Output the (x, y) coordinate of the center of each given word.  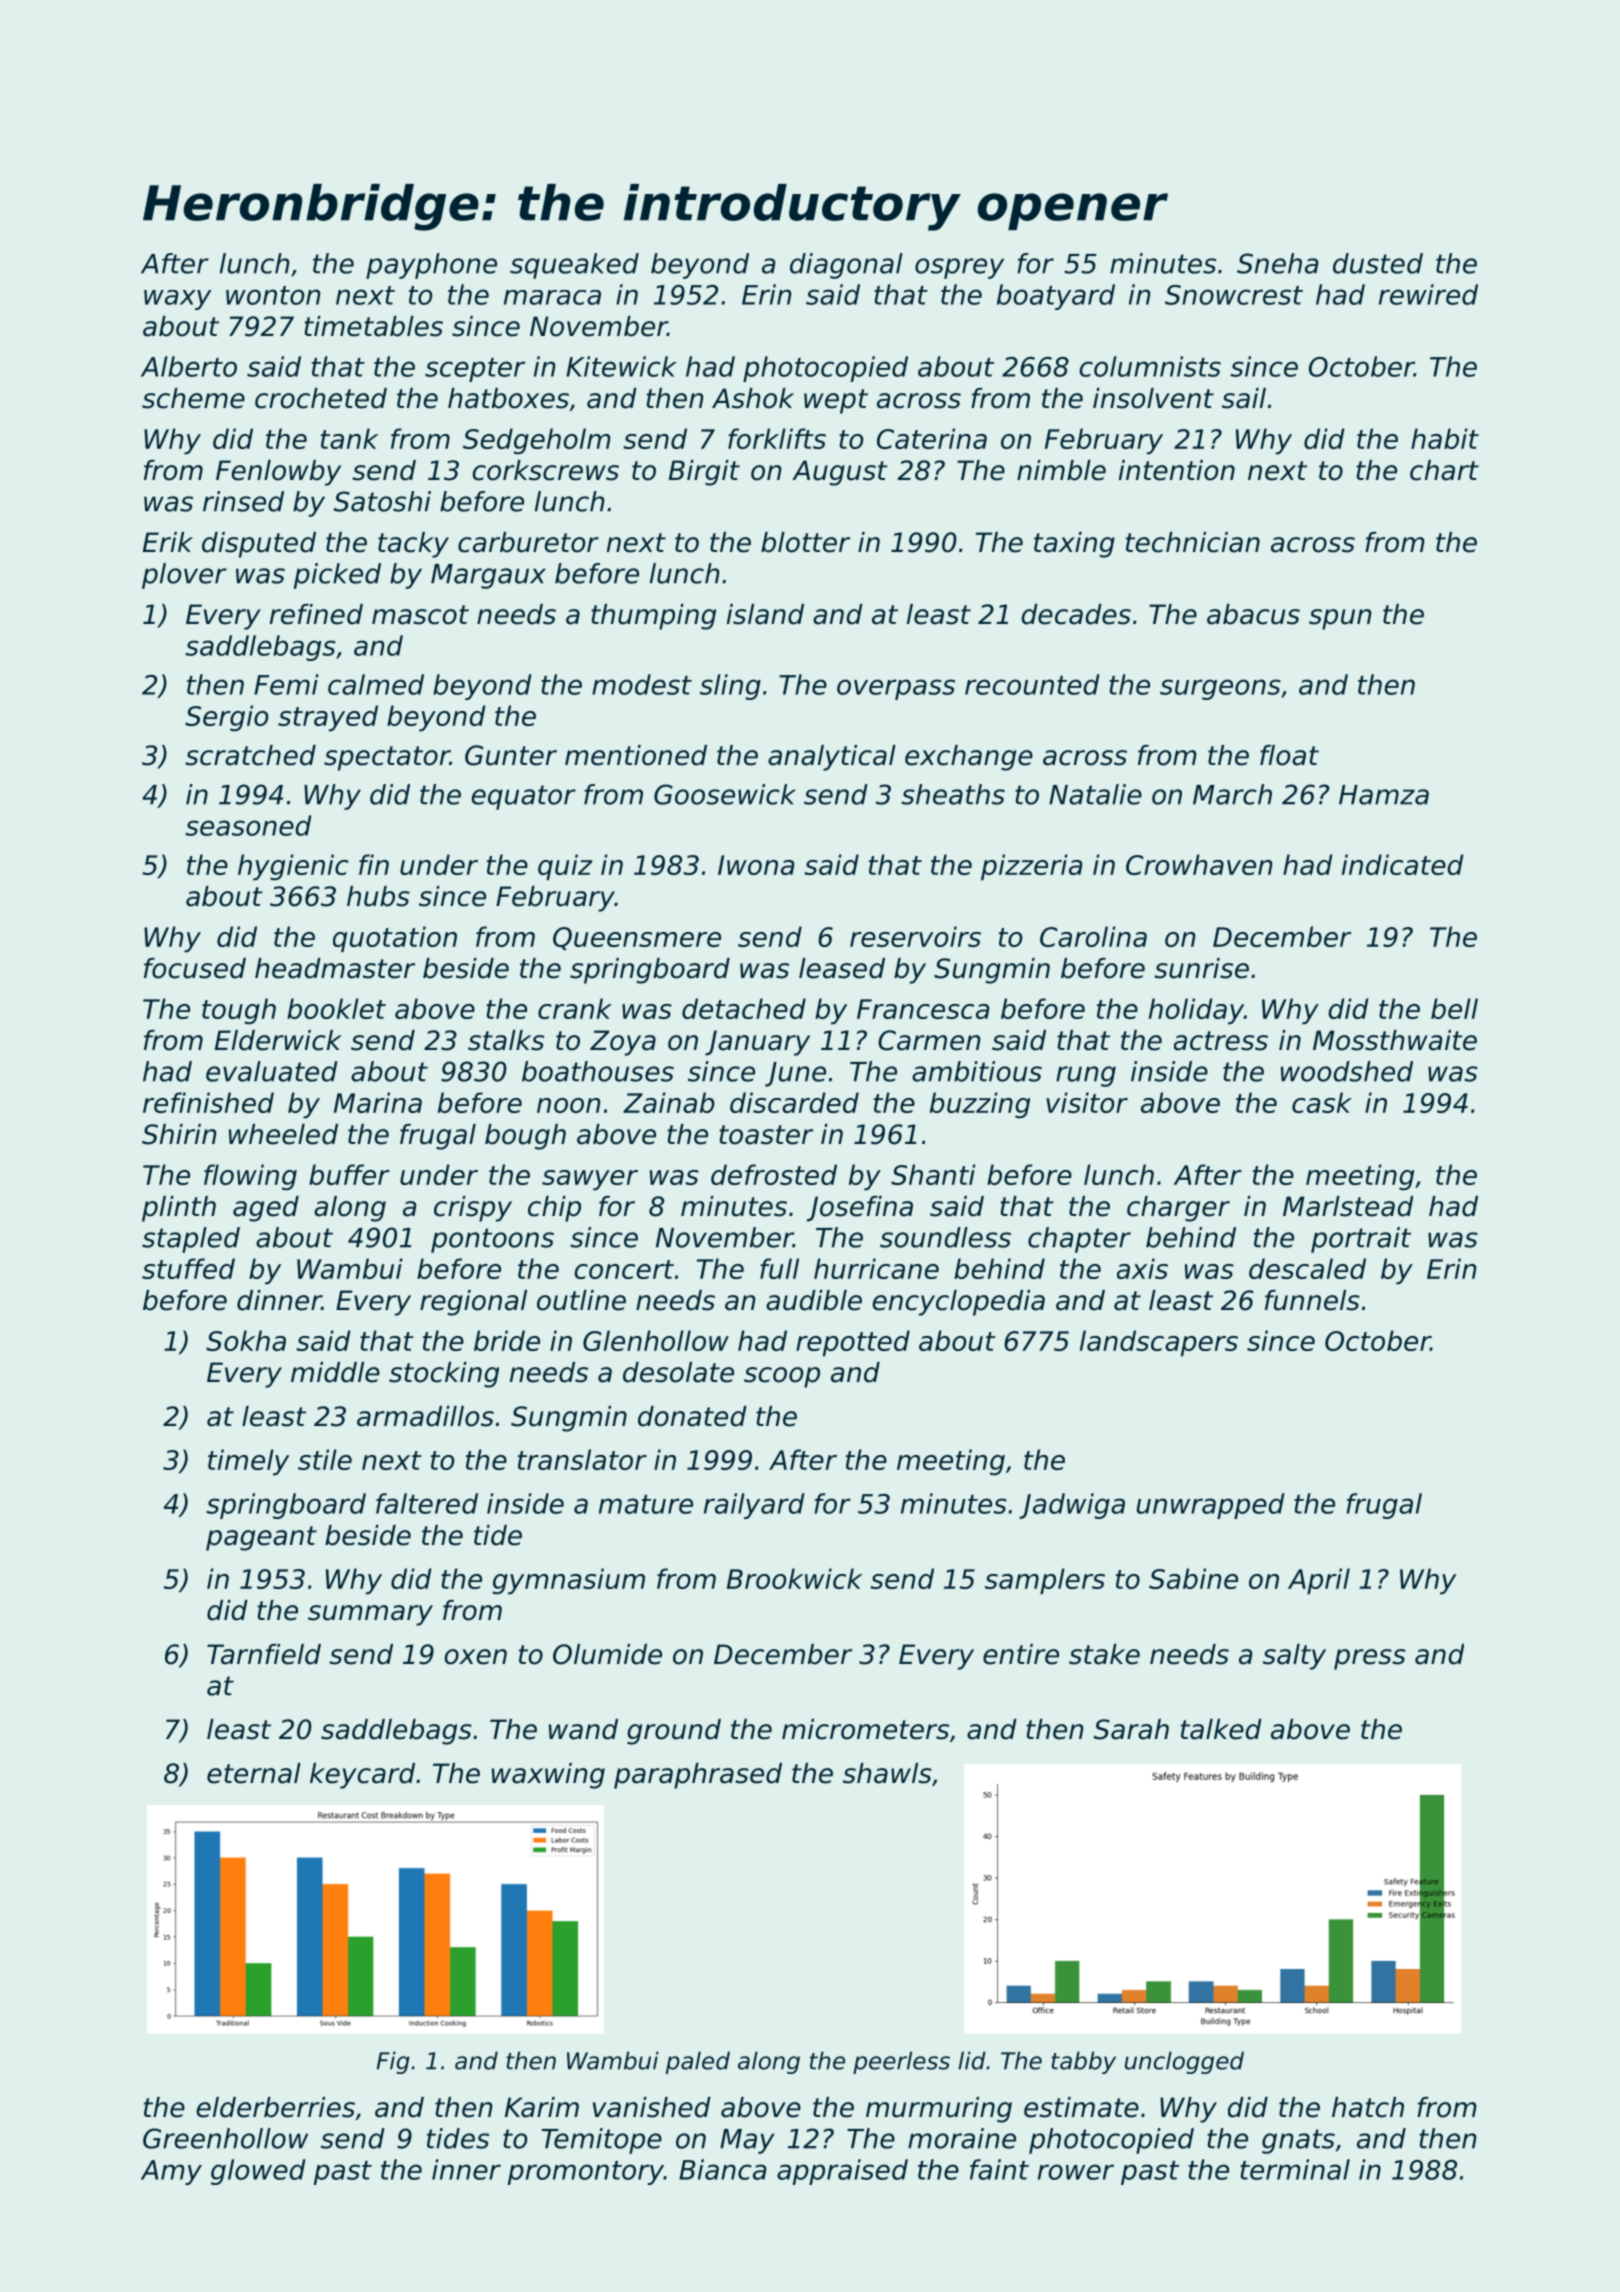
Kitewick (621, 366)
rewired (1428, 294)
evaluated (271, 1071)
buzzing (980, 1105)
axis (1142, 1268)
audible (814, 1300)
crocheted (321, 398)
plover (184, 576)
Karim (542, 2107)
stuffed (188, 1268)
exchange (969, 758)
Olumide (607, 1654)
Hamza (1384, 795)
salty (1294, 1657)
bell (1454, 1008)
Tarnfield (264, 1654)
